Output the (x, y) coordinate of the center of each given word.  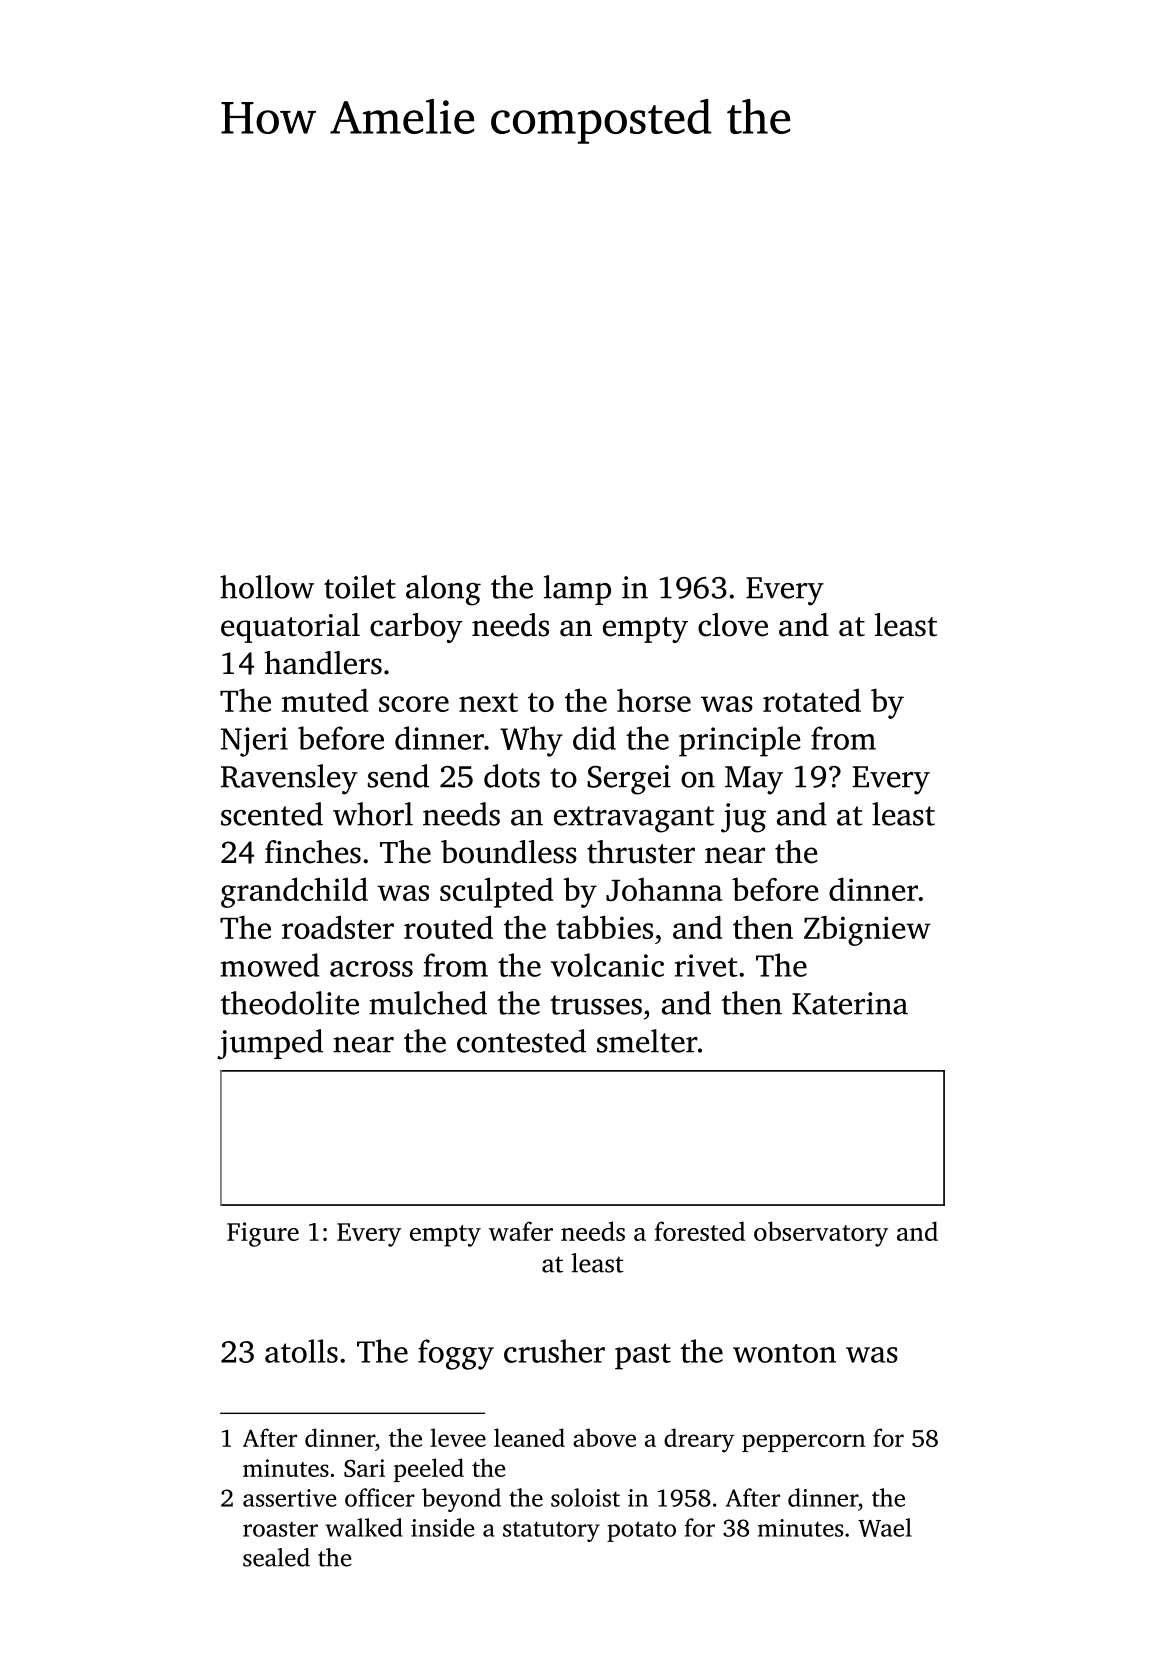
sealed (276, 1557)
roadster (338, 927)
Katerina (850, 1003)
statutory (551, 1531)
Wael (885, 1527)
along (443, 590)
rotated (812, 700)
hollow (267, 587)
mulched (428, 1003)
